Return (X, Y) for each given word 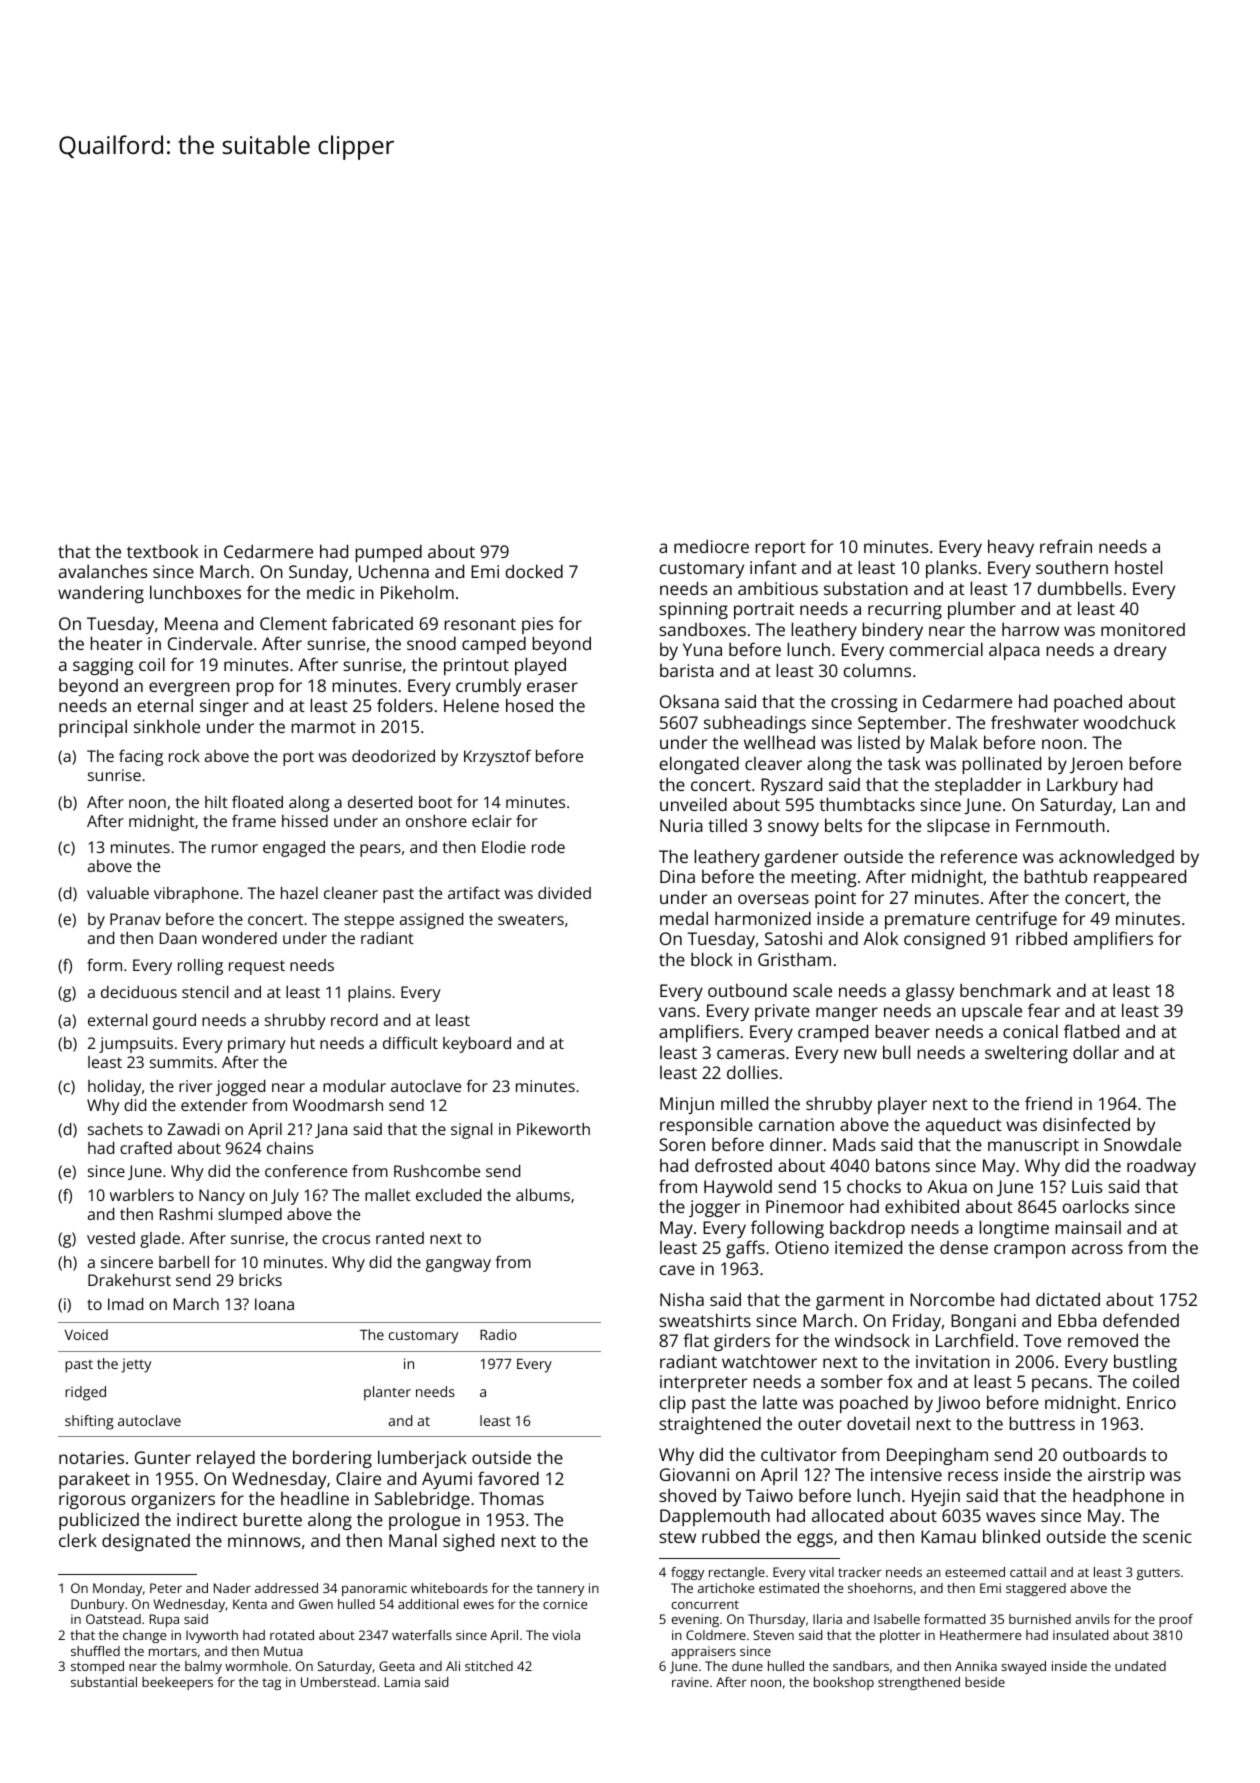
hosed (529, 705)
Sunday (318, 573)
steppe (369, 921)
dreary (1140, 651)
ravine (690, 1682)
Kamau (948, 1536)
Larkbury (1082, 786)
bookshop (844, 1683)
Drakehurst (129, 1280)
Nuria (681, 825)
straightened (710, 1425)
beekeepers (177, 1683)
